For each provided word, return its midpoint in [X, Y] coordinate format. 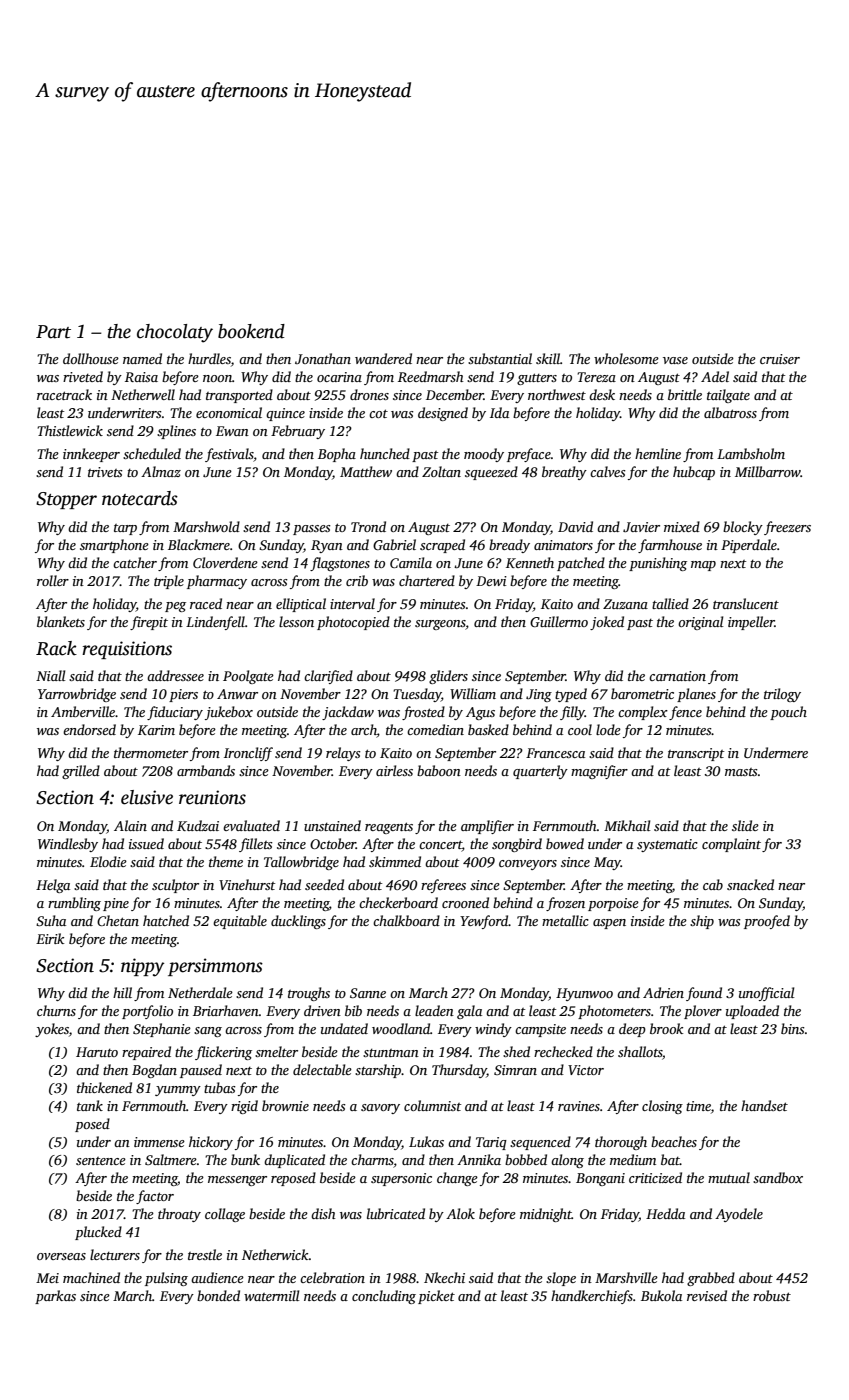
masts [741, 772]
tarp [125, 529]
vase [675, 360]
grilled [81, 772]
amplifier [487, 827]
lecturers [115, 1254]
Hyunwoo [584, 994]
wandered [383, 358]
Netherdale [200, 992]
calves [608, 471]
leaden [434, 1010]
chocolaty [175, 333]
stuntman [391, 1053]
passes [312, 530]
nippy [142, 967]
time [698, 1106]
